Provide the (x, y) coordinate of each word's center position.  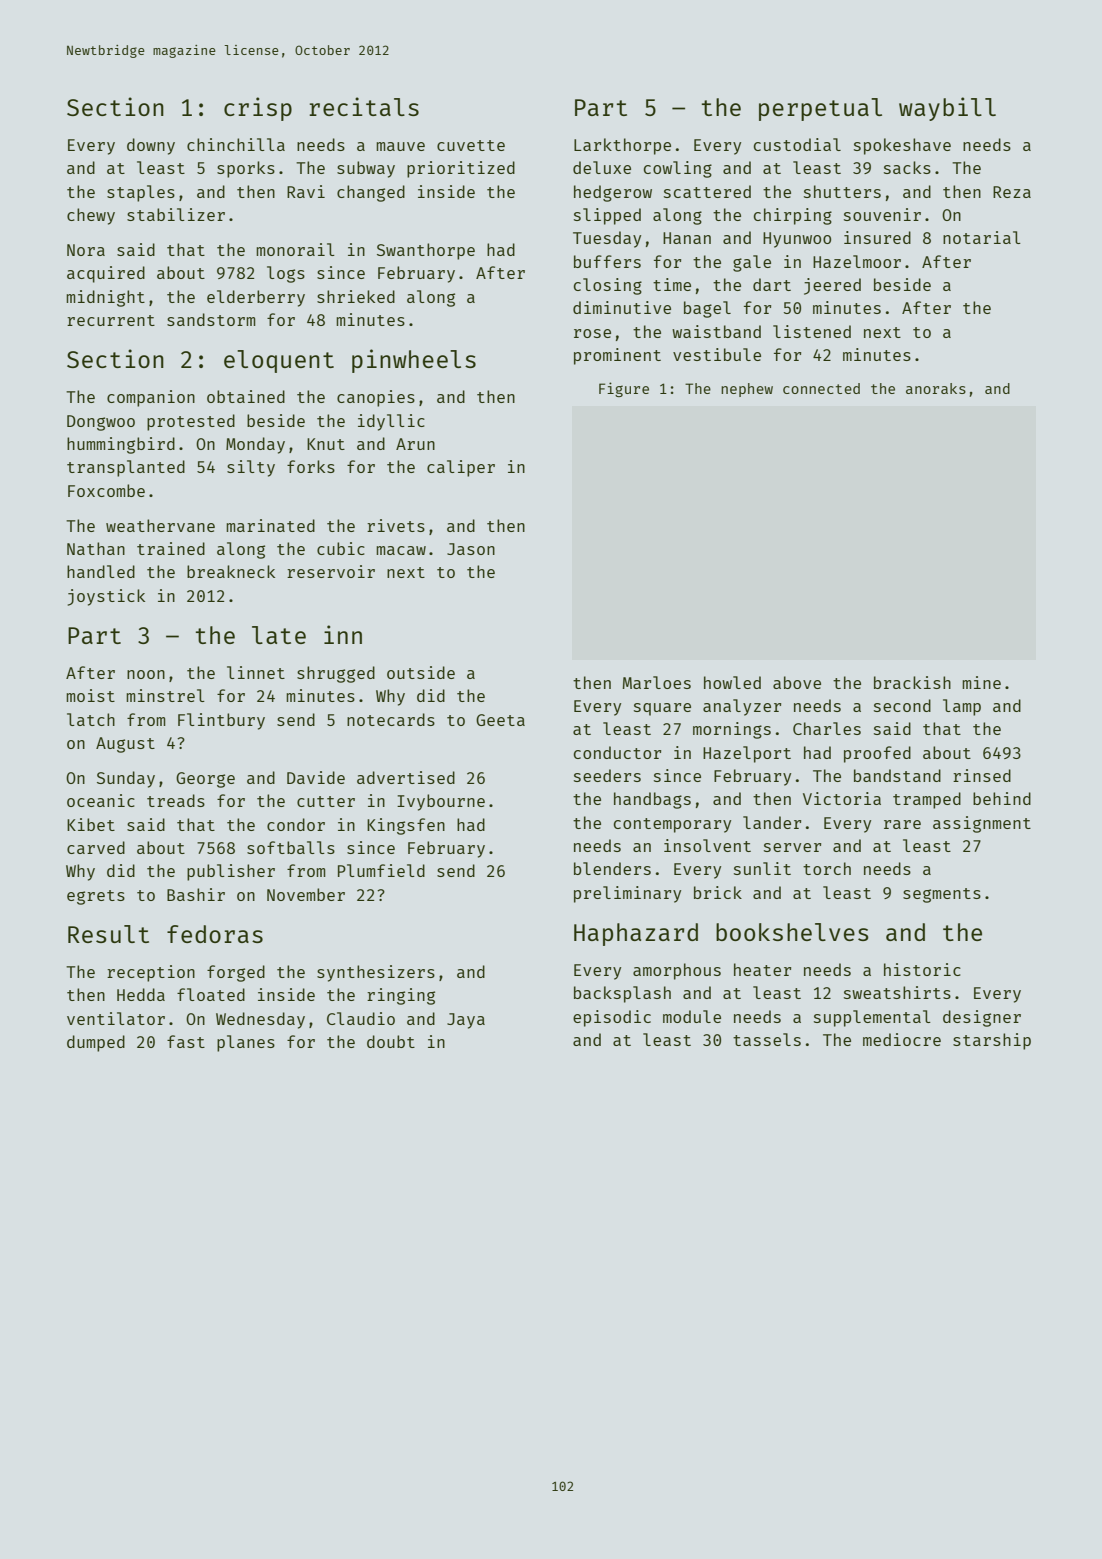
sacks (907, 167)
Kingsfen (406, 826)
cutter (326, 801)
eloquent (279, 361)
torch (827, 868)
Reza (1012, 192)
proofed (877, 754)
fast (186, 1041)
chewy (91, 216)
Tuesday (607, 239)
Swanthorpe (426, 251)
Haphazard (636, 934)
